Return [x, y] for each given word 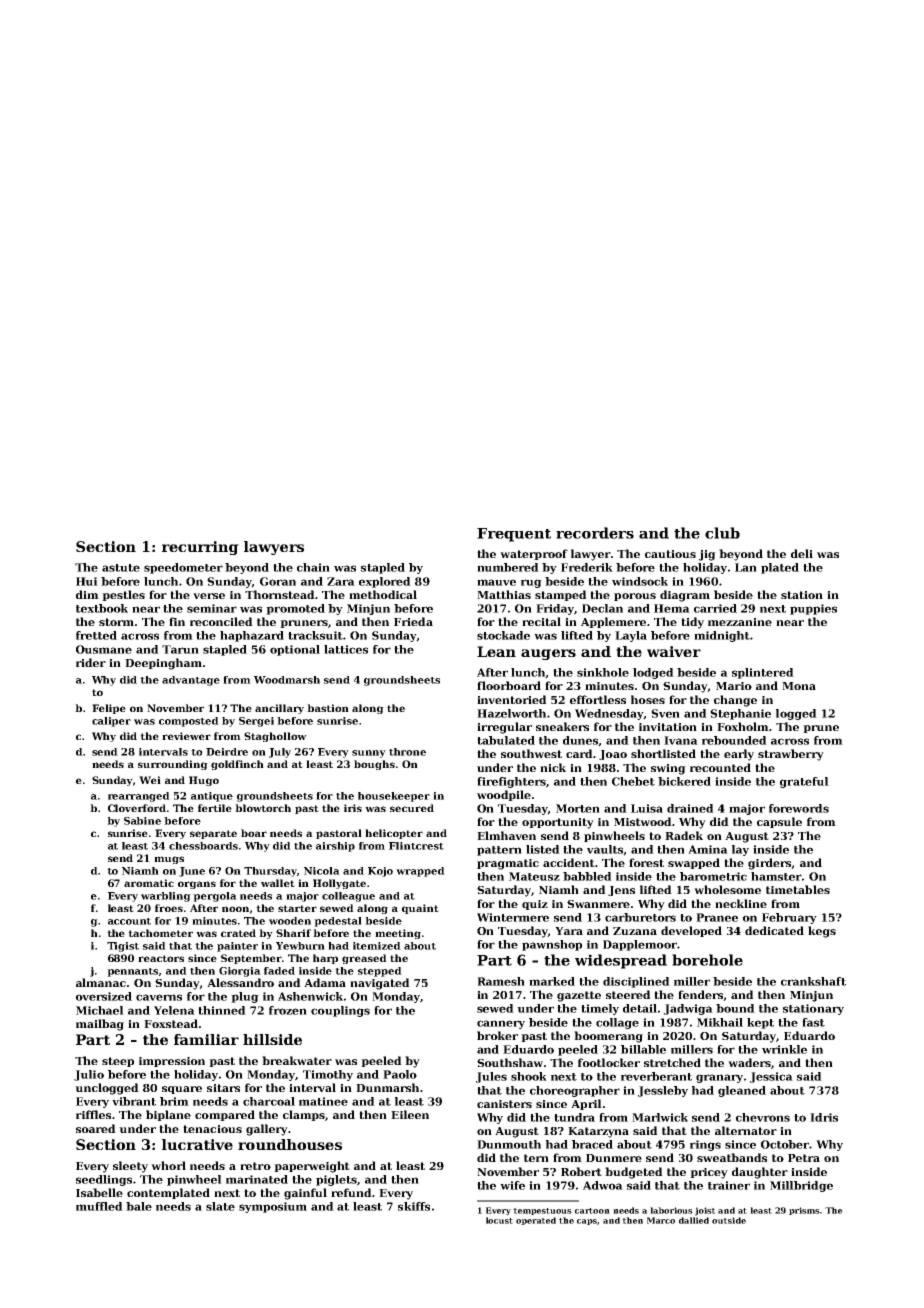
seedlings [104, 1180]
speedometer [183, 568]
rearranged [139, 797]
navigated [380, 984]
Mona [799, 686]
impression [172, 1062]
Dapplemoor [640, 945]
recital [541, 621]
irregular [504, 728]
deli [802, 553]
